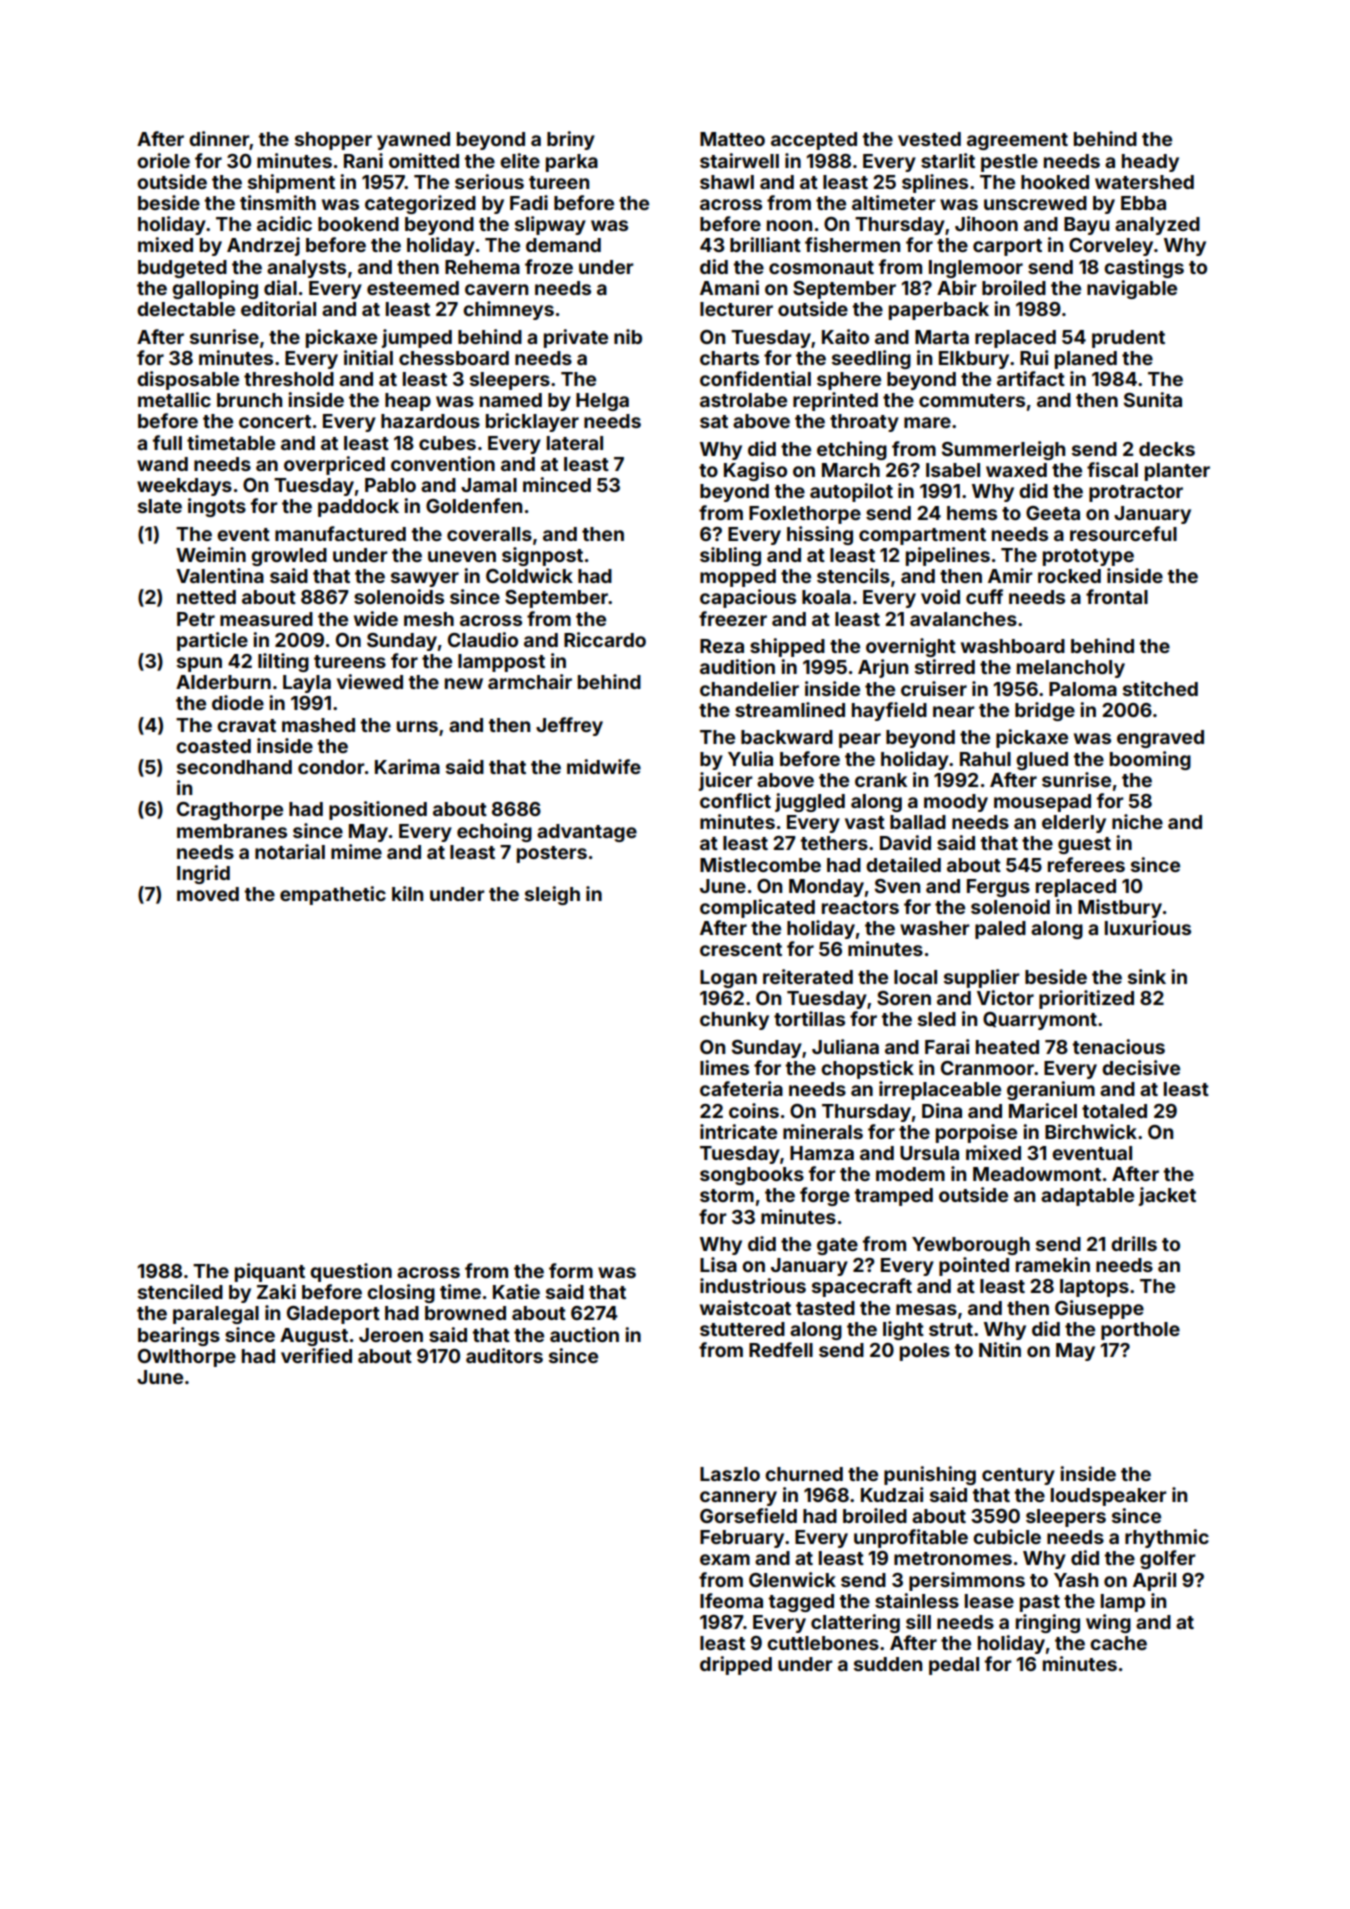 Image resolution: width=1350 pixels, height=1909 pixels. What do you see at coordinates (187, 1358) in the image?
I see `Owlthorpe` at bounding box center [187, 1358].
